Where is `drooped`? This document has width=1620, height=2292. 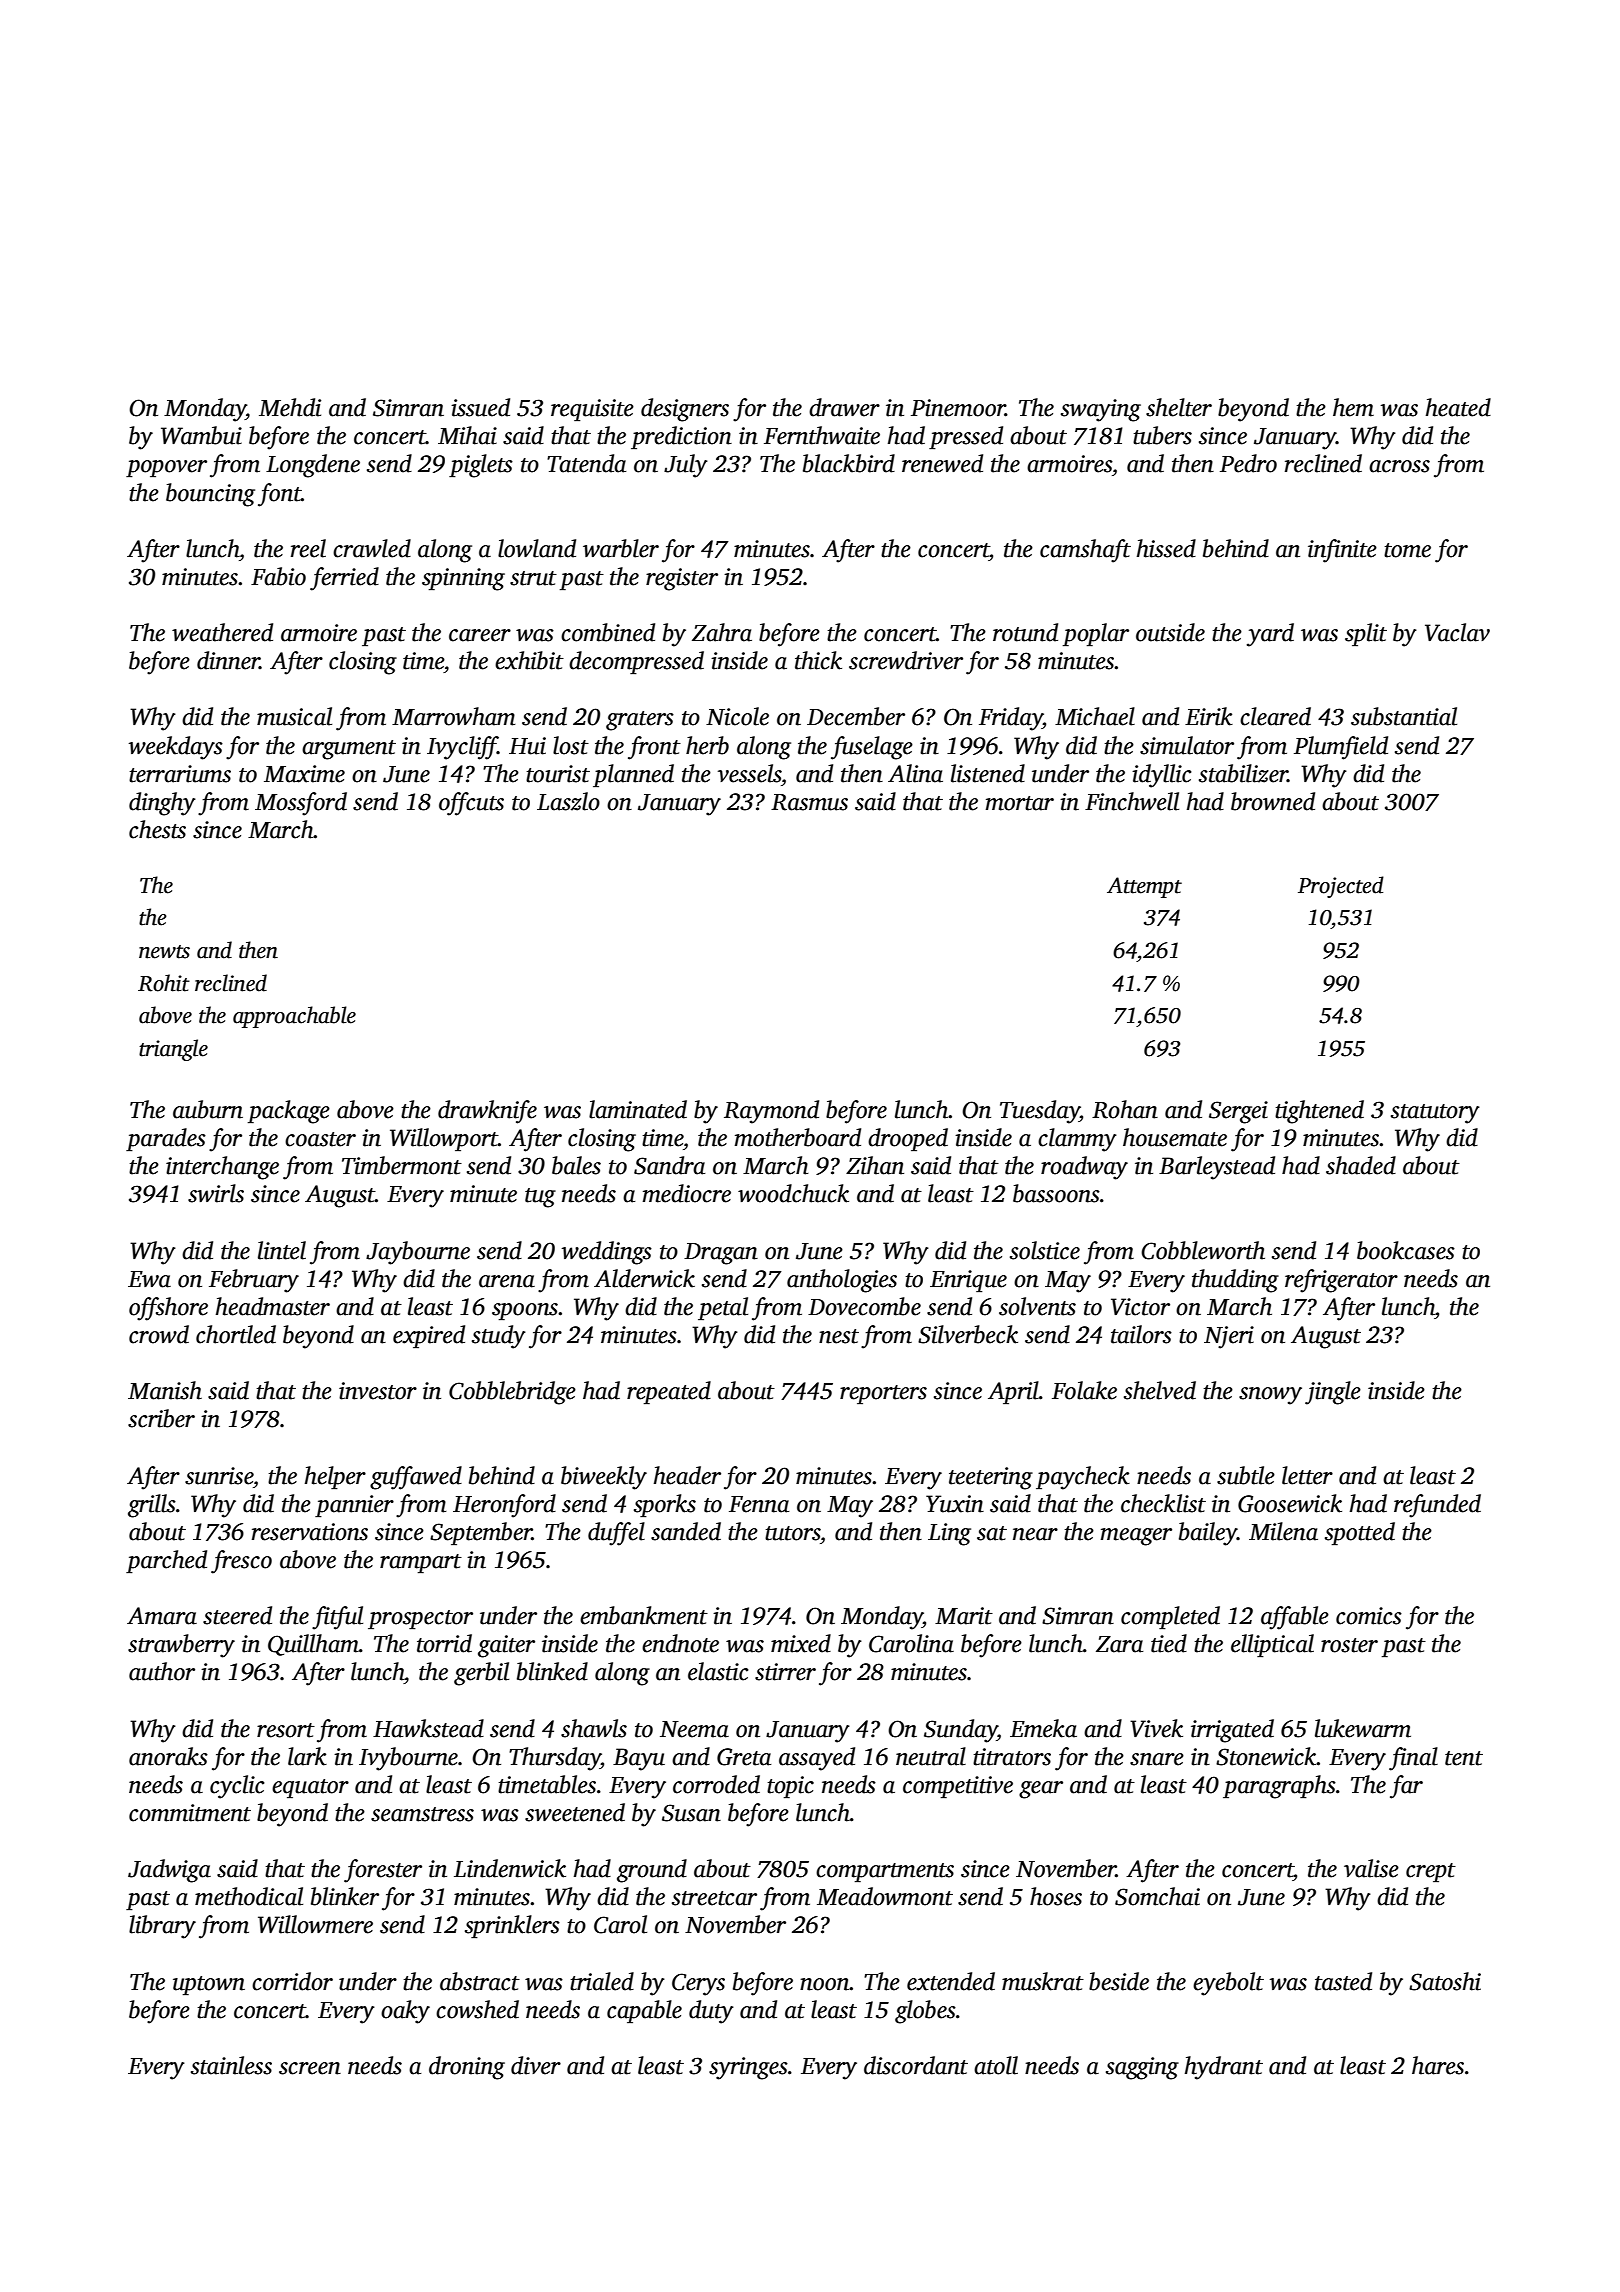
drooped is located at coordinates (908, 1139).
